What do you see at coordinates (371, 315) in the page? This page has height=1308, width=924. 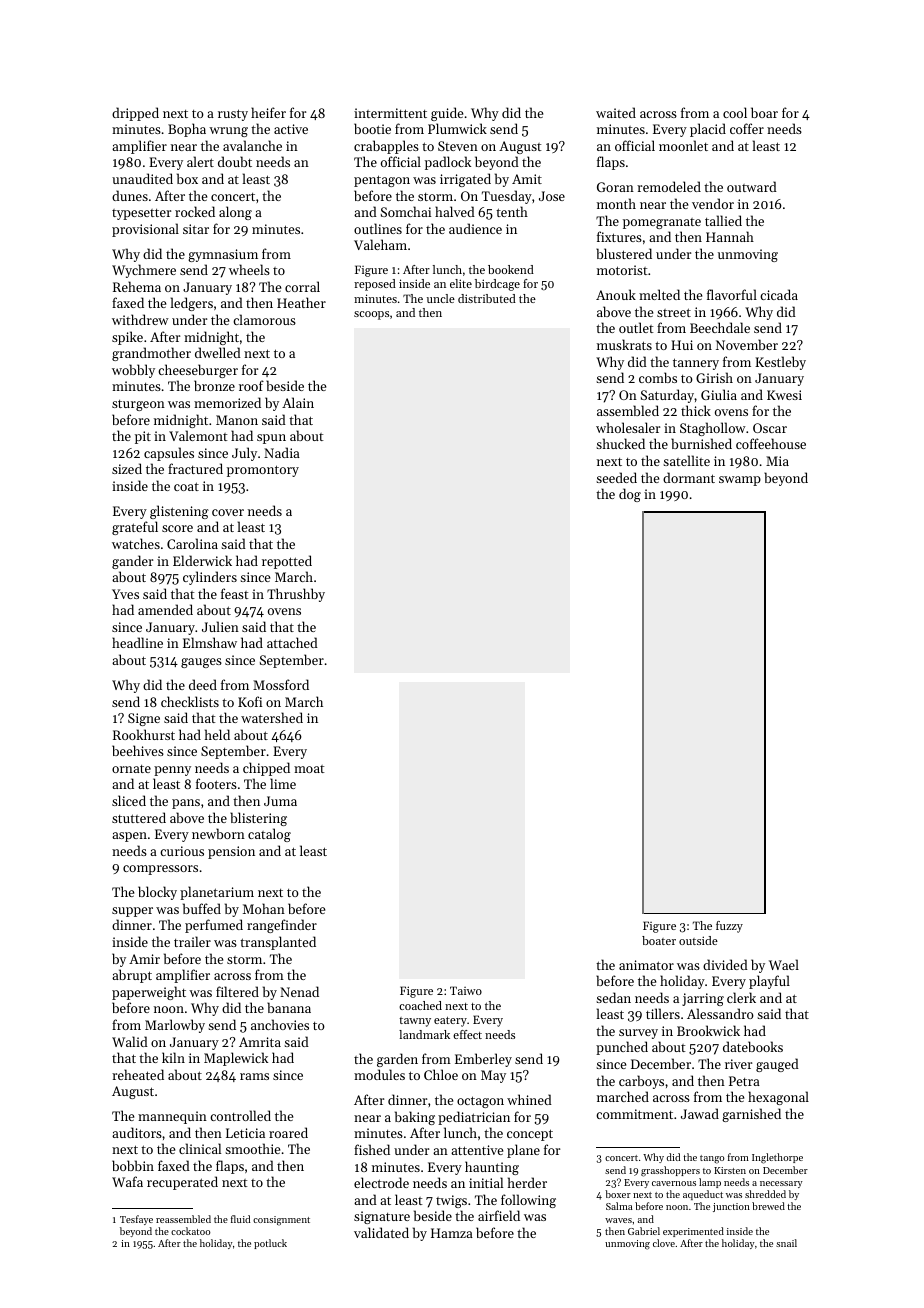 I see `scoops` at bounding box center [371, 315].
